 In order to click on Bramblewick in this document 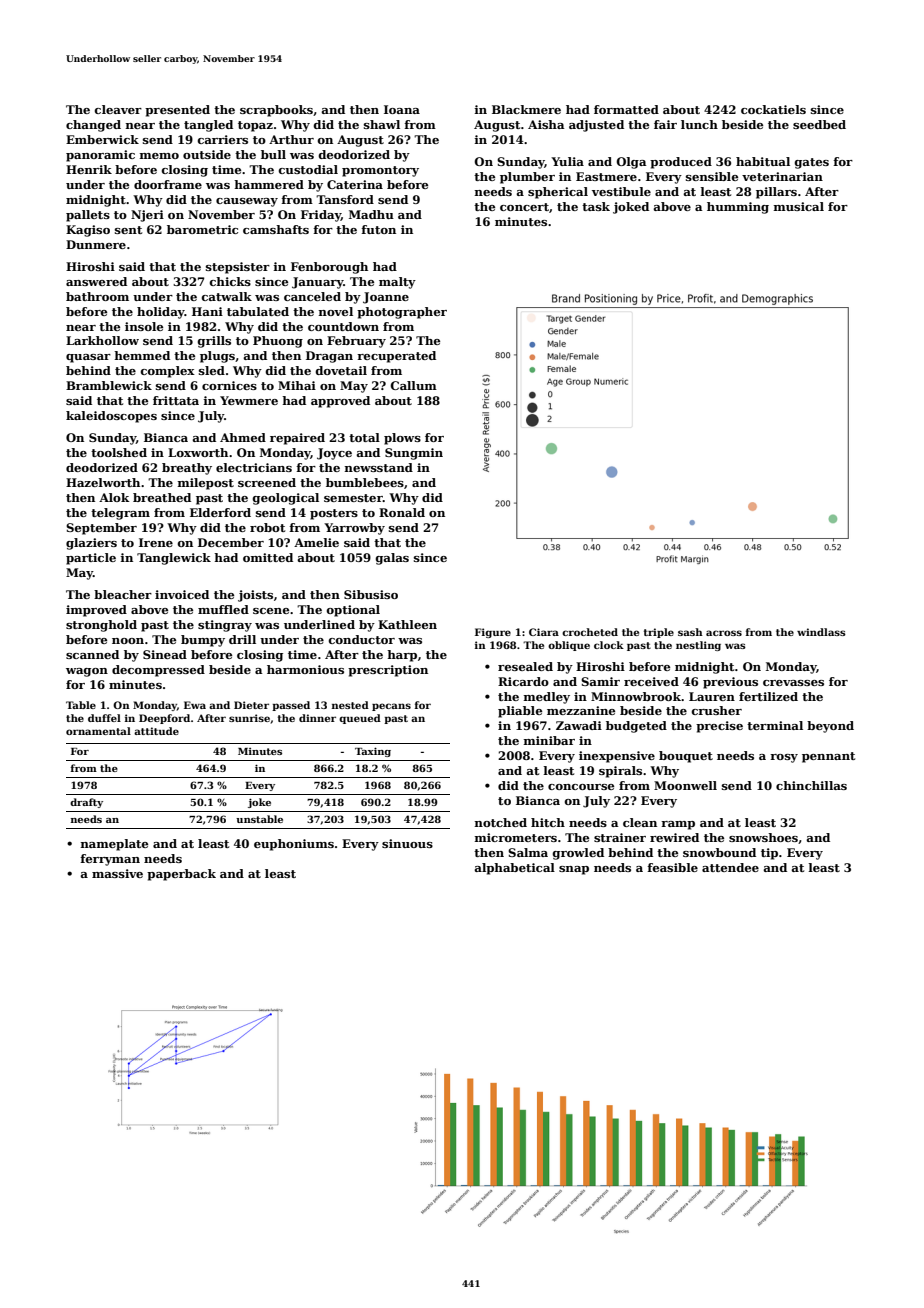, I will do `click(109, 385)`.
